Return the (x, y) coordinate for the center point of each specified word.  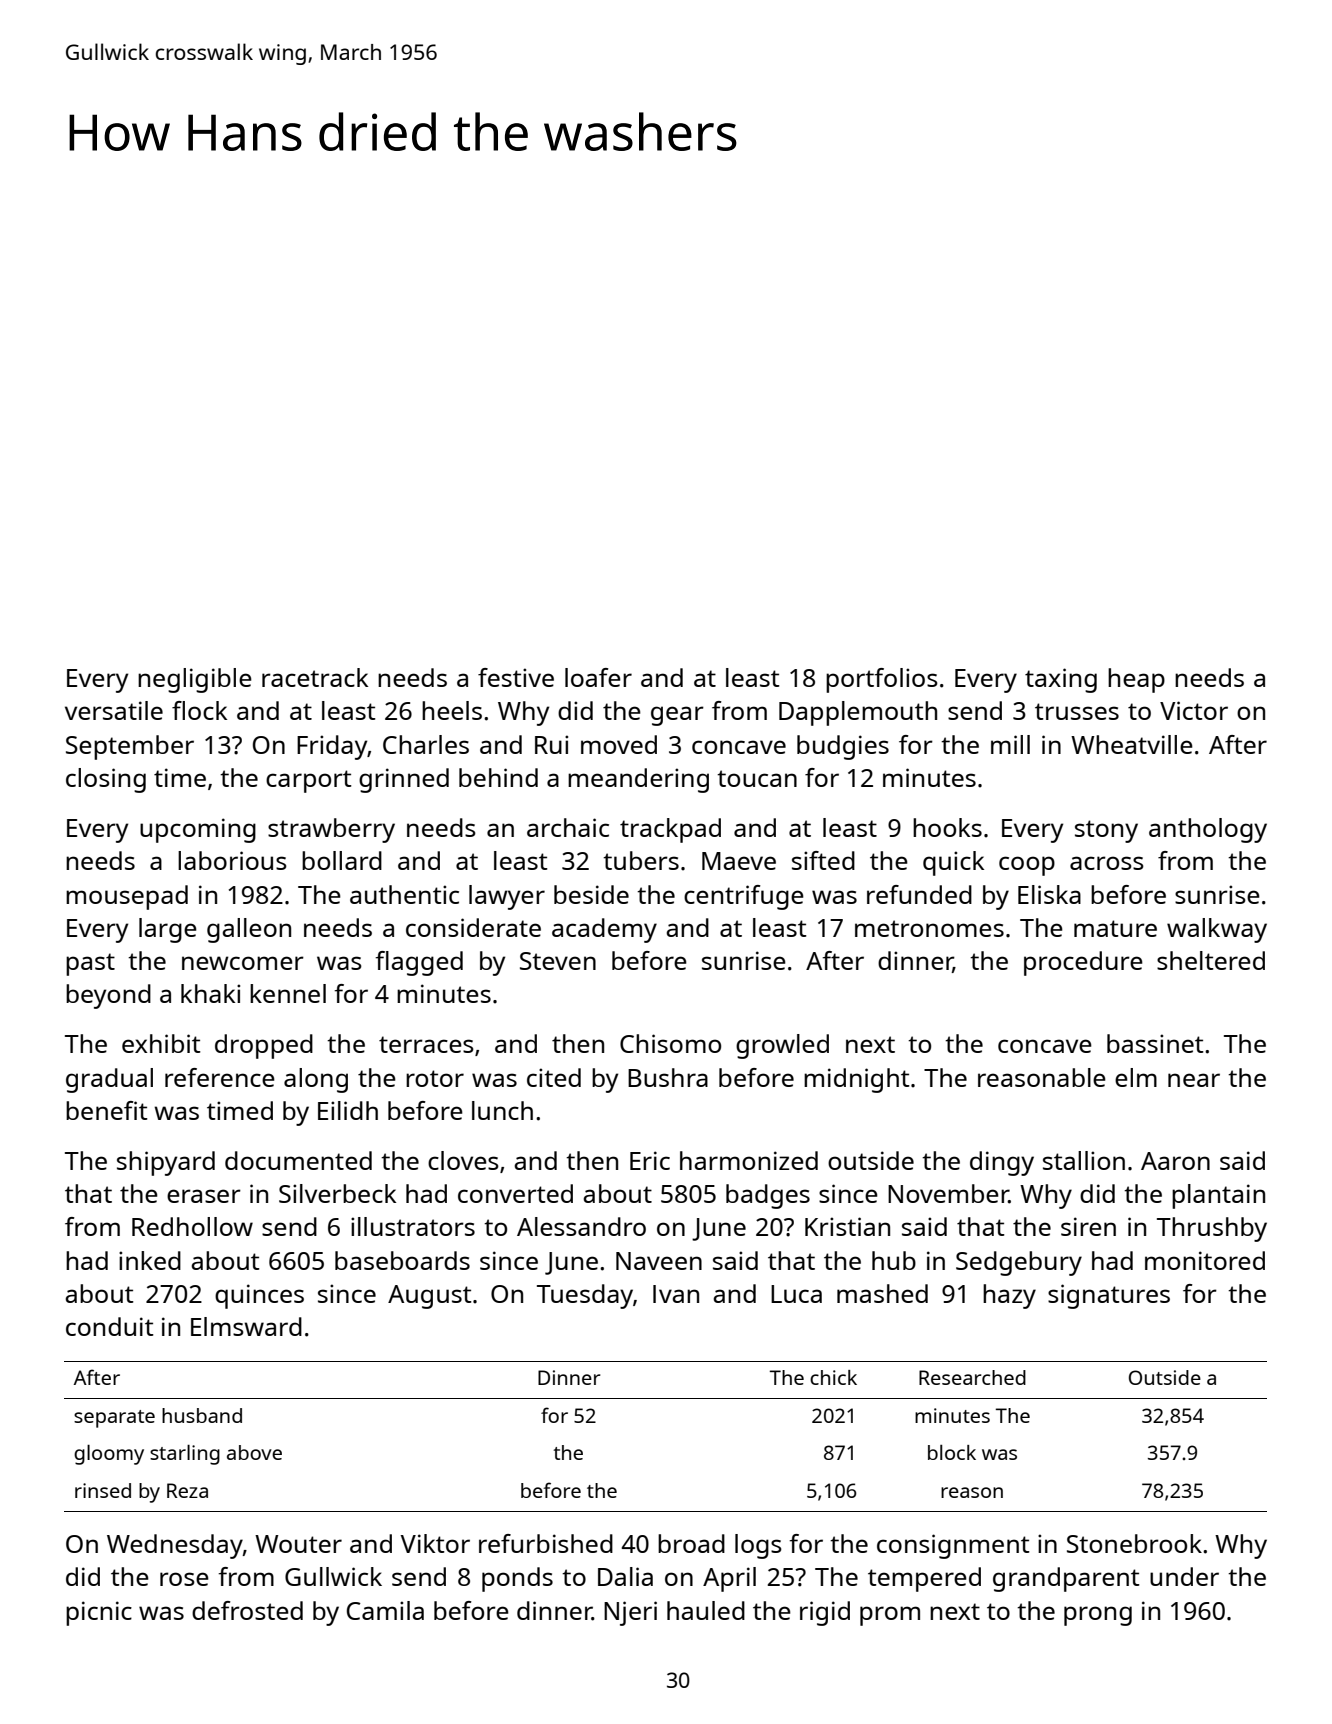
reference (220, 1077)
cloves (463, 1160)
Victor (1194, 710)
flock (199, 710)
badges (768, 1196)
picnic (99, 1613)
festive (516, 677)
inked (150, 1260)
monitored (1205, 1260)
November (948, 1193)
